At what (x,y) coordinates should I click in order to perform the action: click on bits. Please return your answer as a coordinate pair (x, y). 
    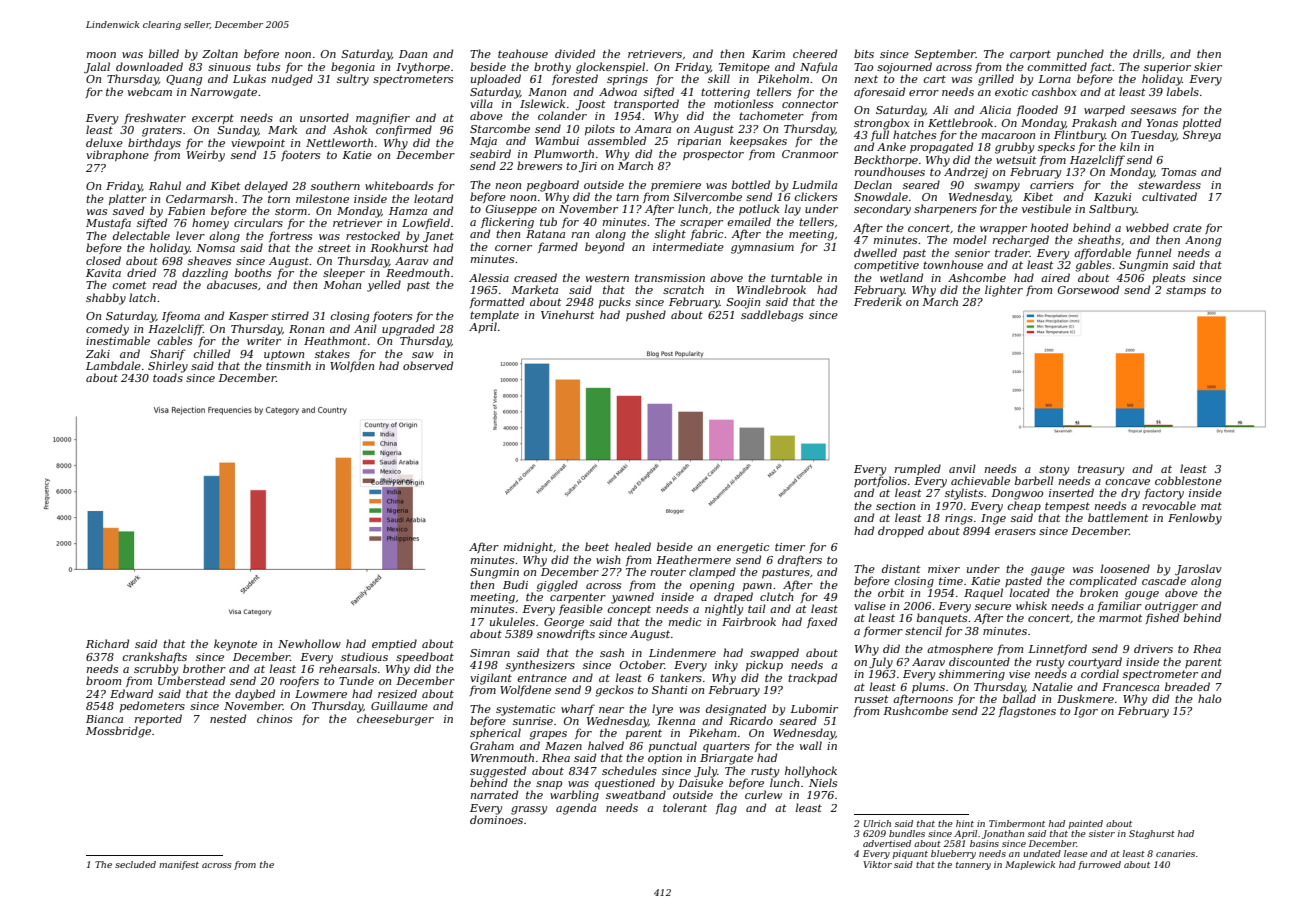
    Looking at the image, I should click on (864, 53).
